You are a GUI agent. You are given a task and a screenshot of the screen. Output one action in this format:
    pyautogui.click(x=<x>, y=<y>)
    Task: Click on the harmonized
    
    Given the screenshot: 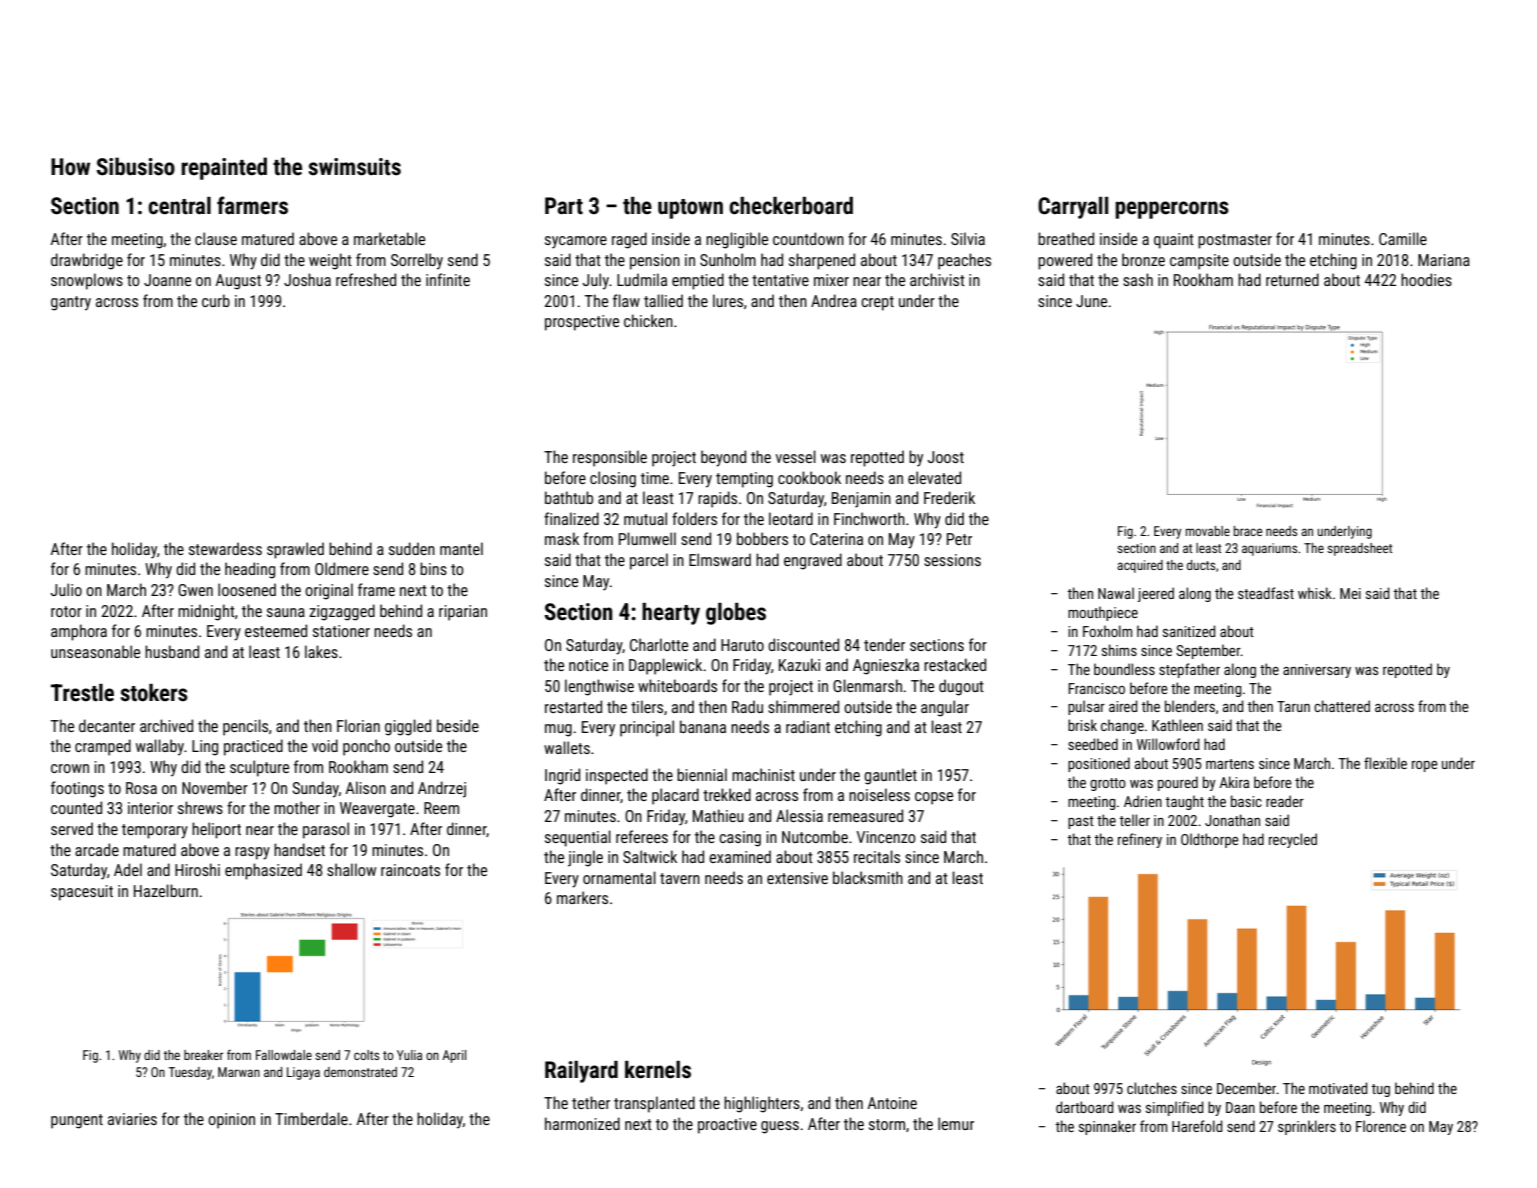 What is the action you would take?
    pyautogui.click(x=582, y=1123)
